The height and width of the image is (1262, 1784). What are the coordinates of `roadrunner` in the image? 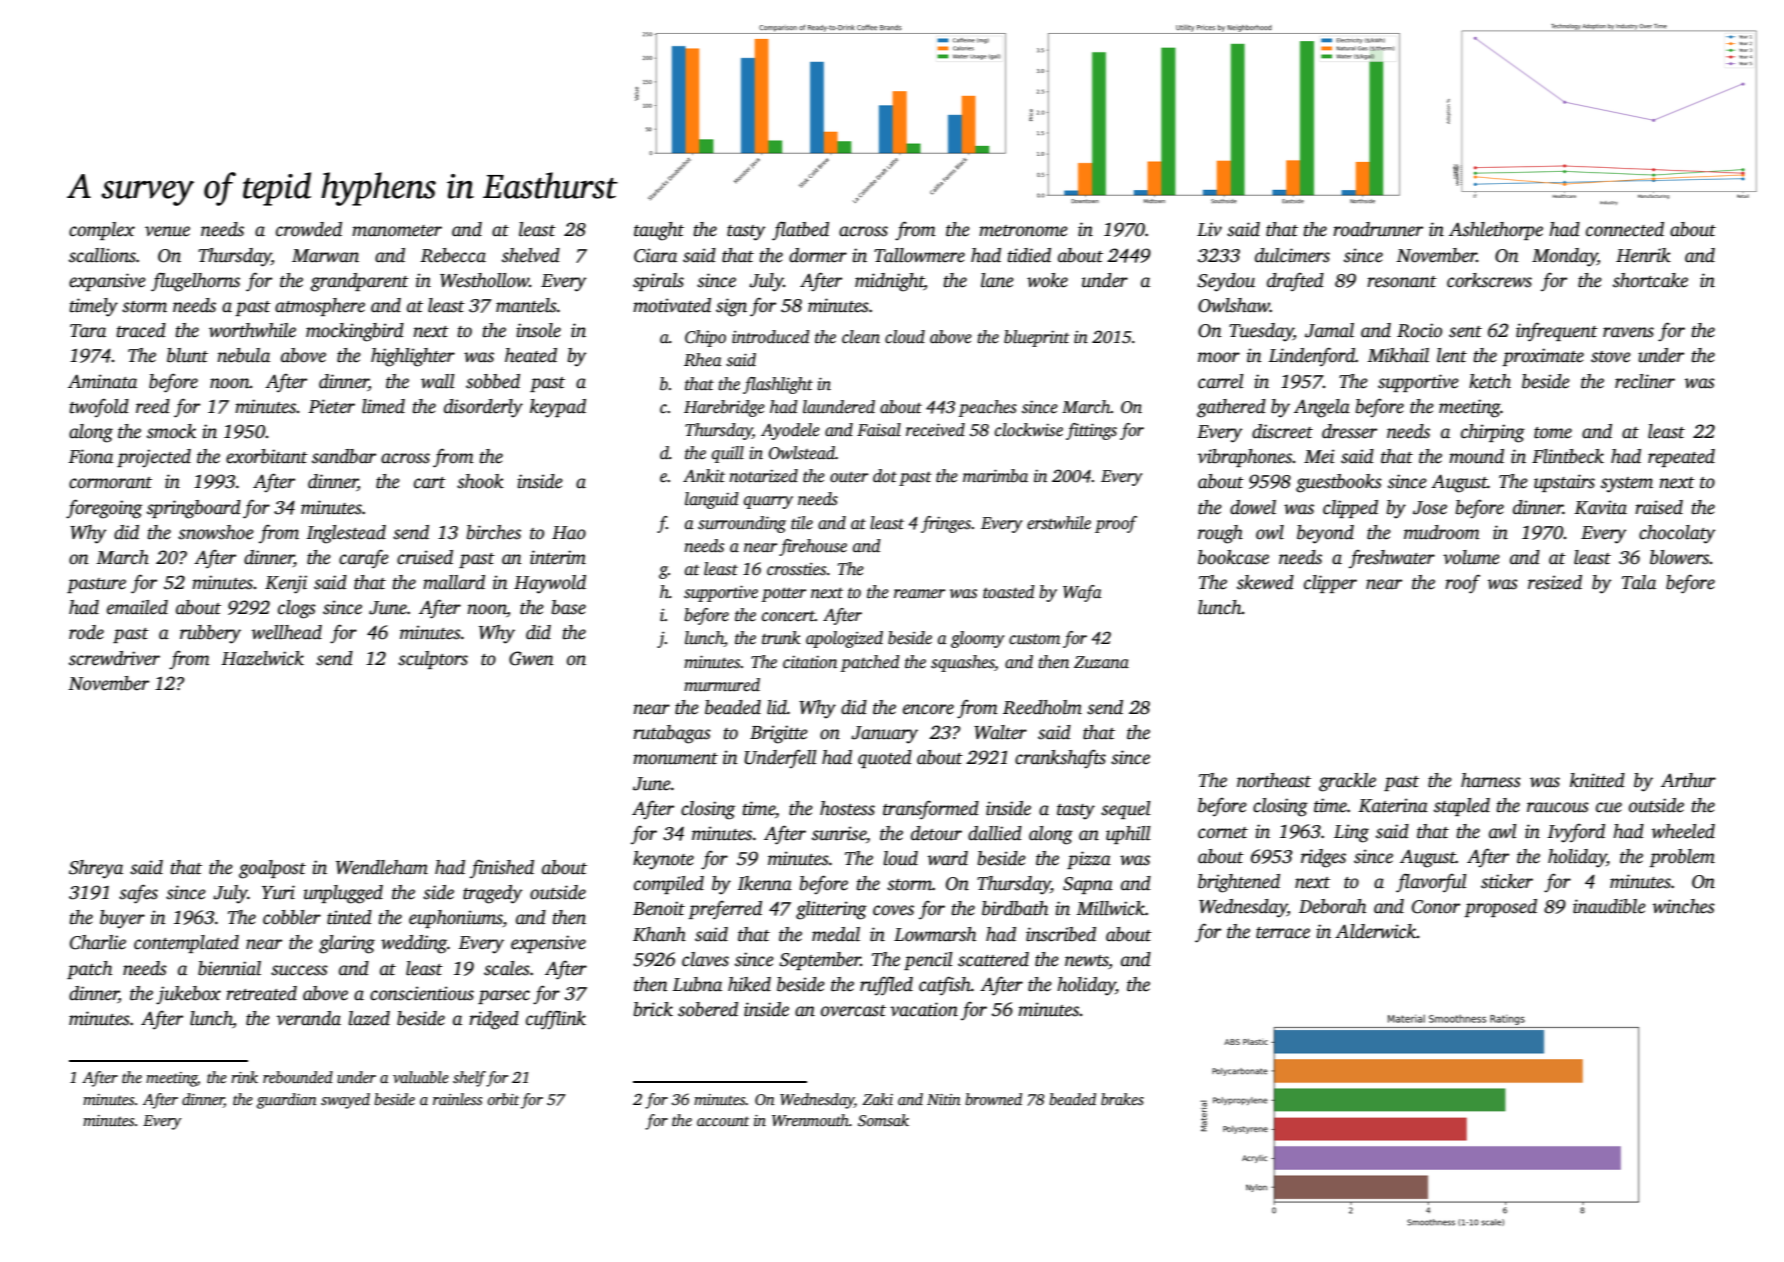 It's located at (1378, 229).
